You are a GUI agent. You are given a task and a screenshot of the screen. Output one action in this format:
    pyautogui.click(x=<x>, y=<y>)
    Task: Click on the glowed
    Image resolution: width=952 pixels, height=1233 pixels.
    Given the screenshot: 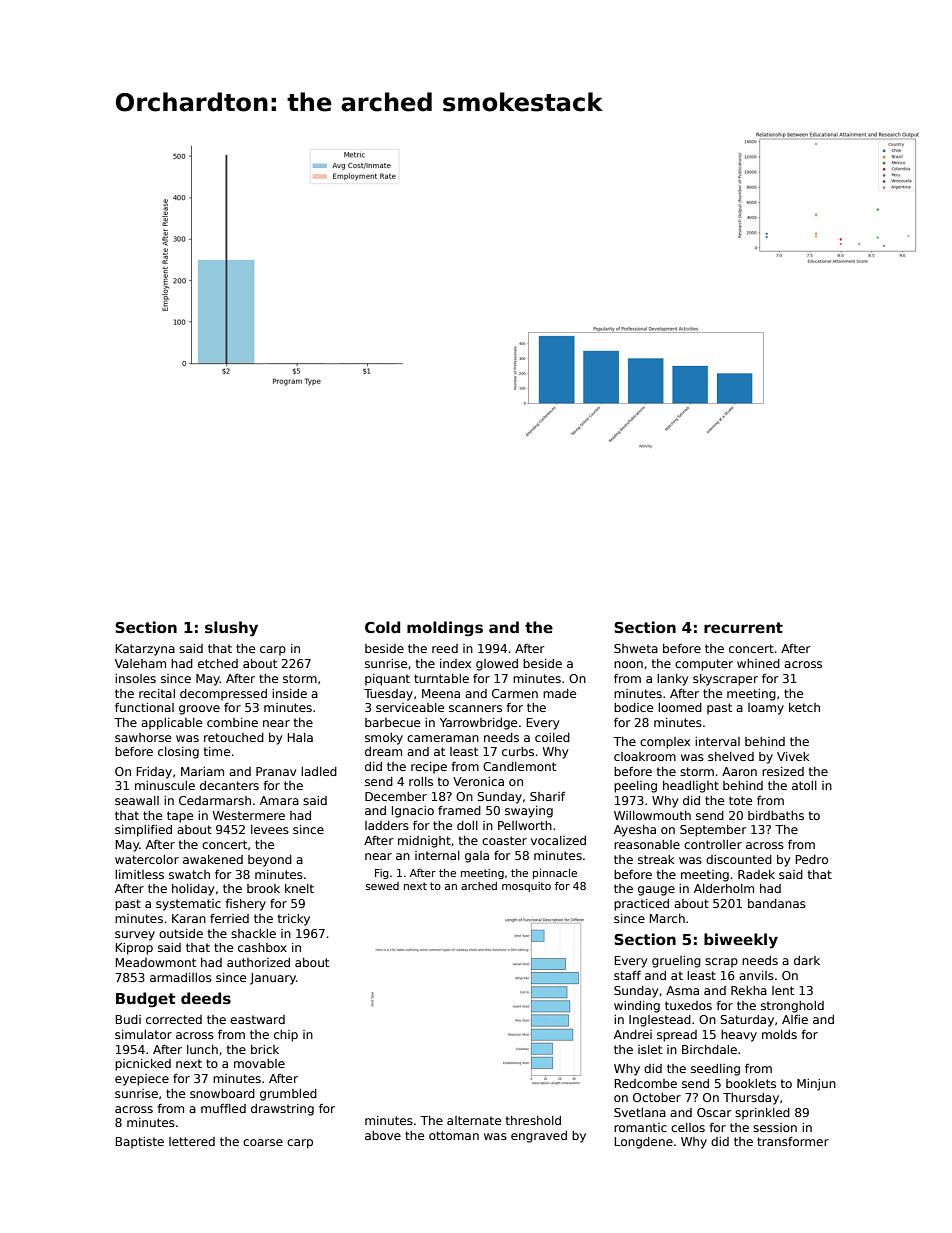 What is the action you would take?
    pyautogui.click(x=497, y=665)
